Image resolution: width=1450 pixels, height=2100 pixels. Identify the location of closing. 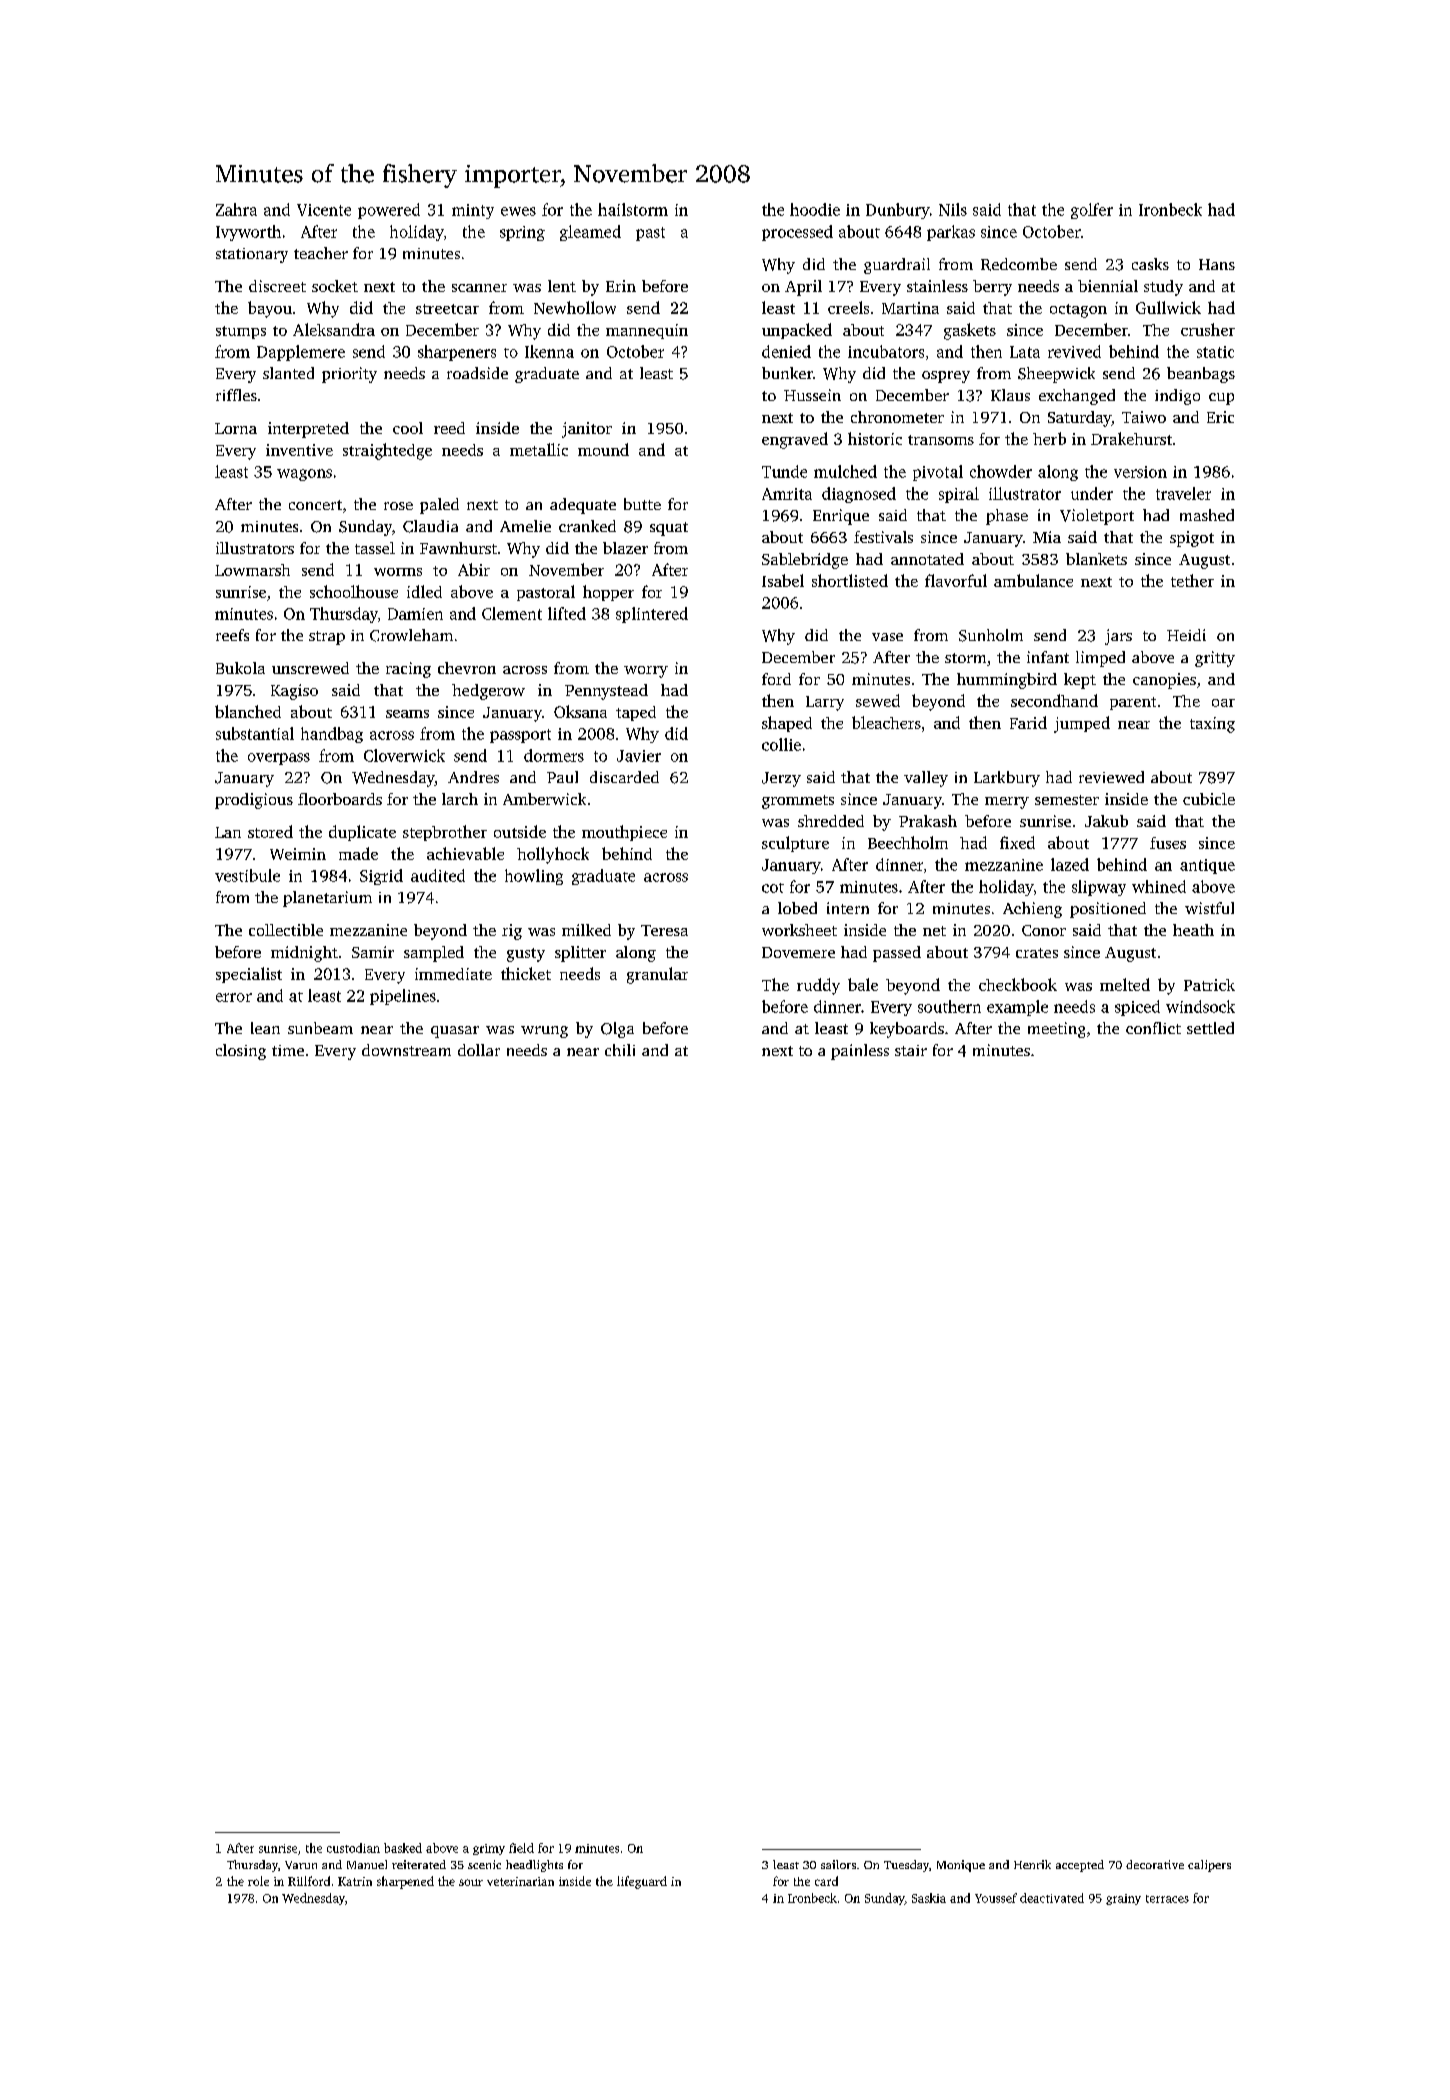
(241, 1052).
